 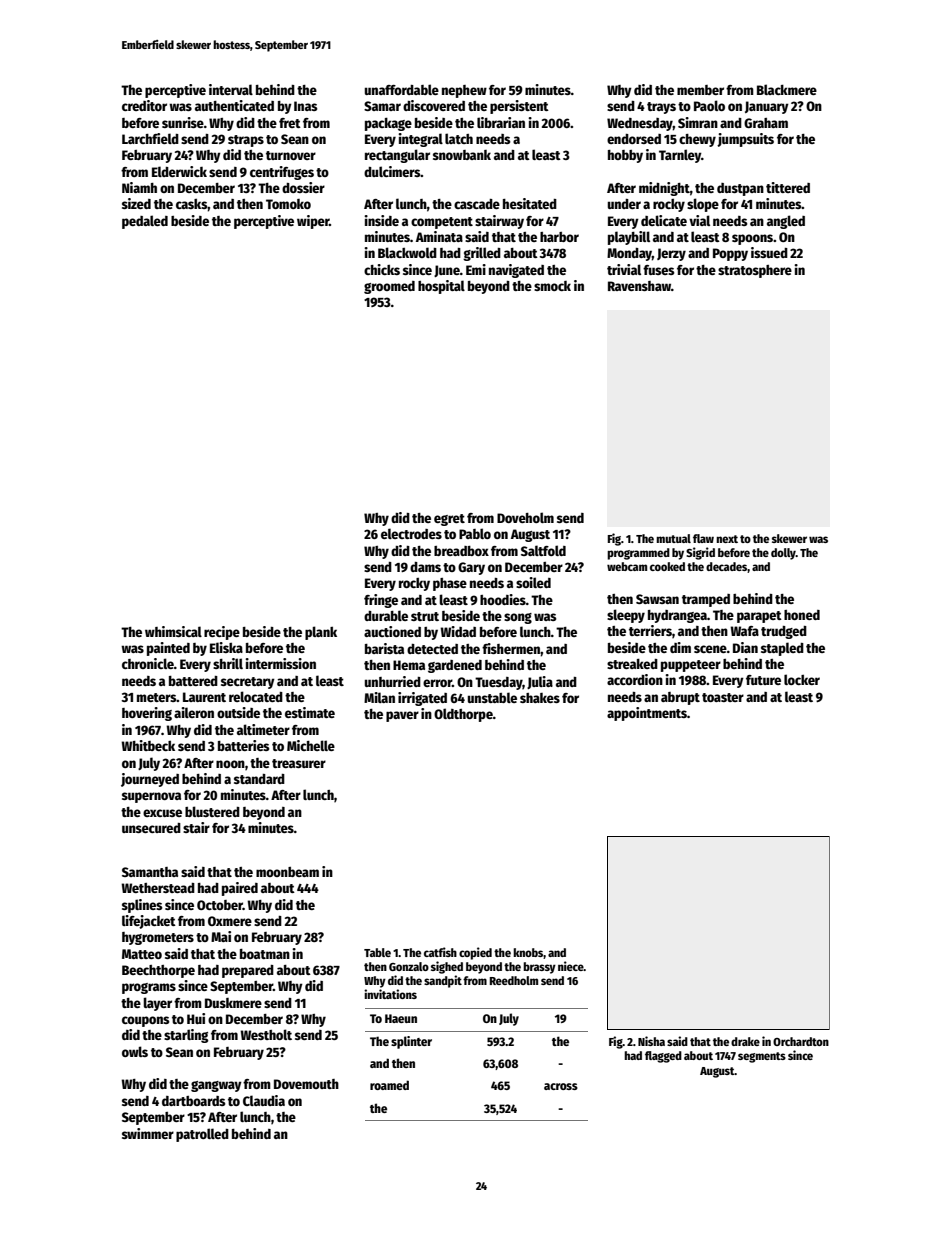 What do you see at coordinates (783, 554) in the screenshot?
I see `dolly` at bounding box center [783, 554].
